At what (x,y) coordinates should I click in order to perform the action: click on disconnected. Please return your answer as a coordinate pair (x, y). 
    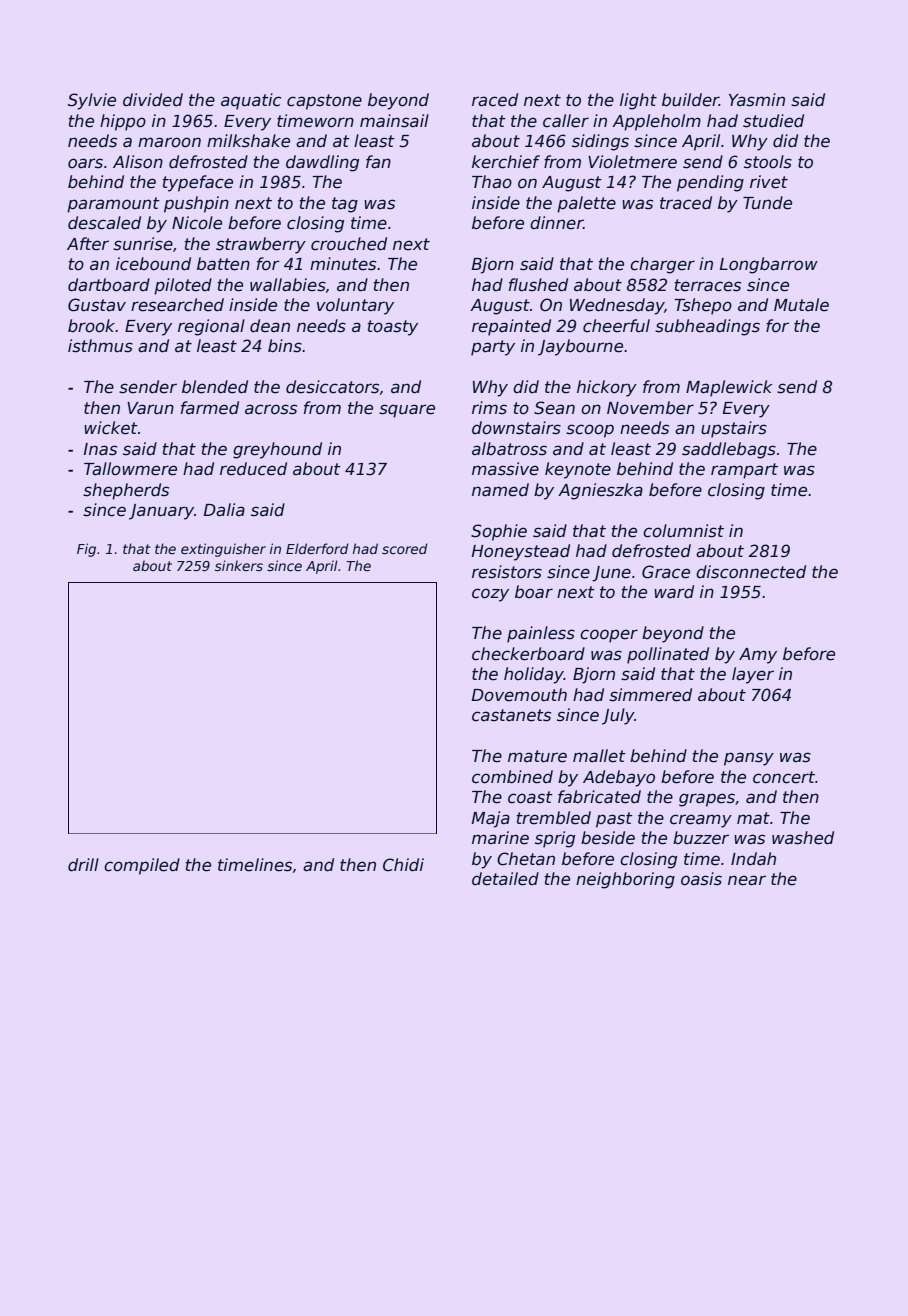
    Looking at the image, I should click on (751, 572).
